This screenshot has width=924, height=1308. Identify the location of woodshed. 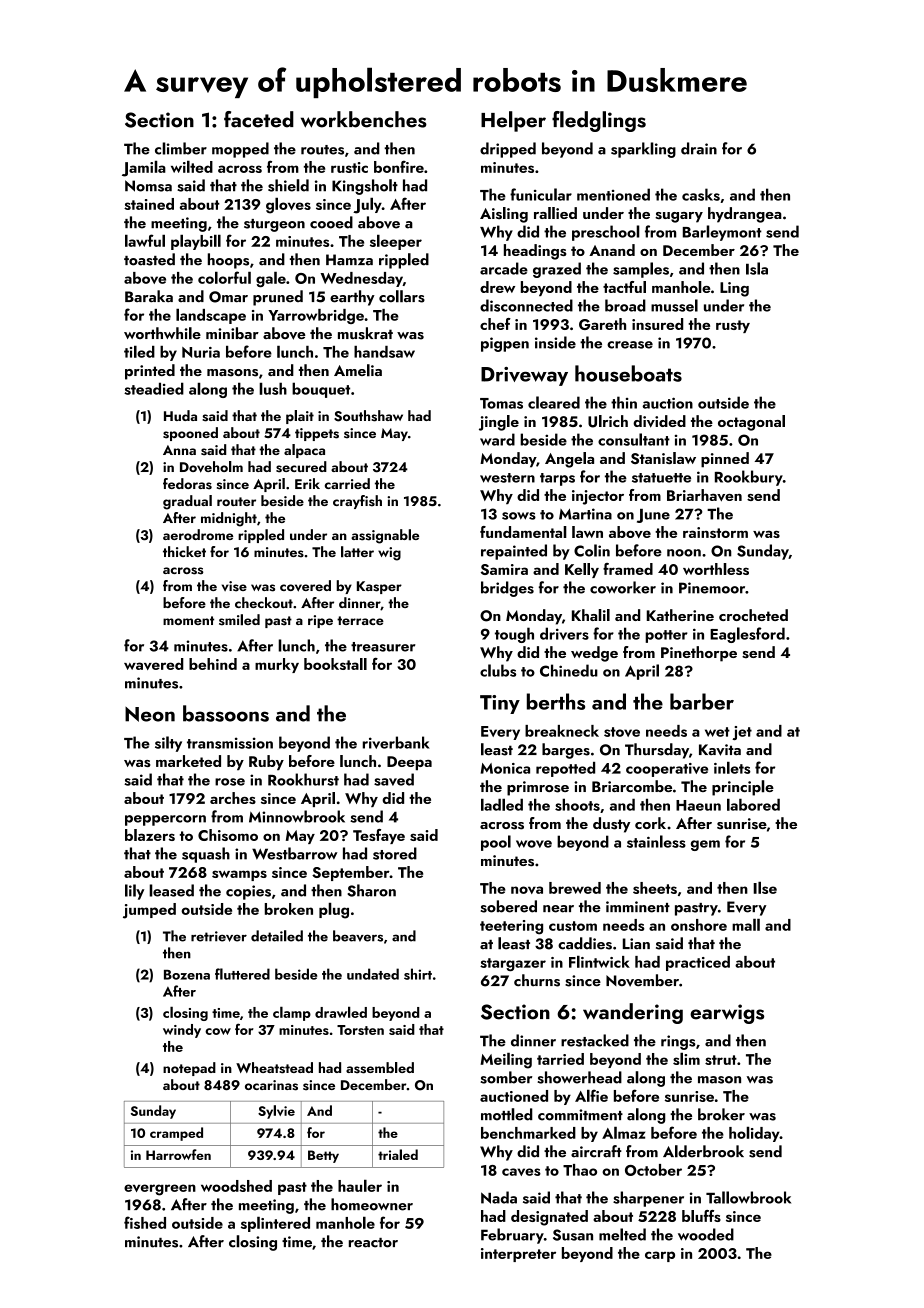
(236, 1186).
